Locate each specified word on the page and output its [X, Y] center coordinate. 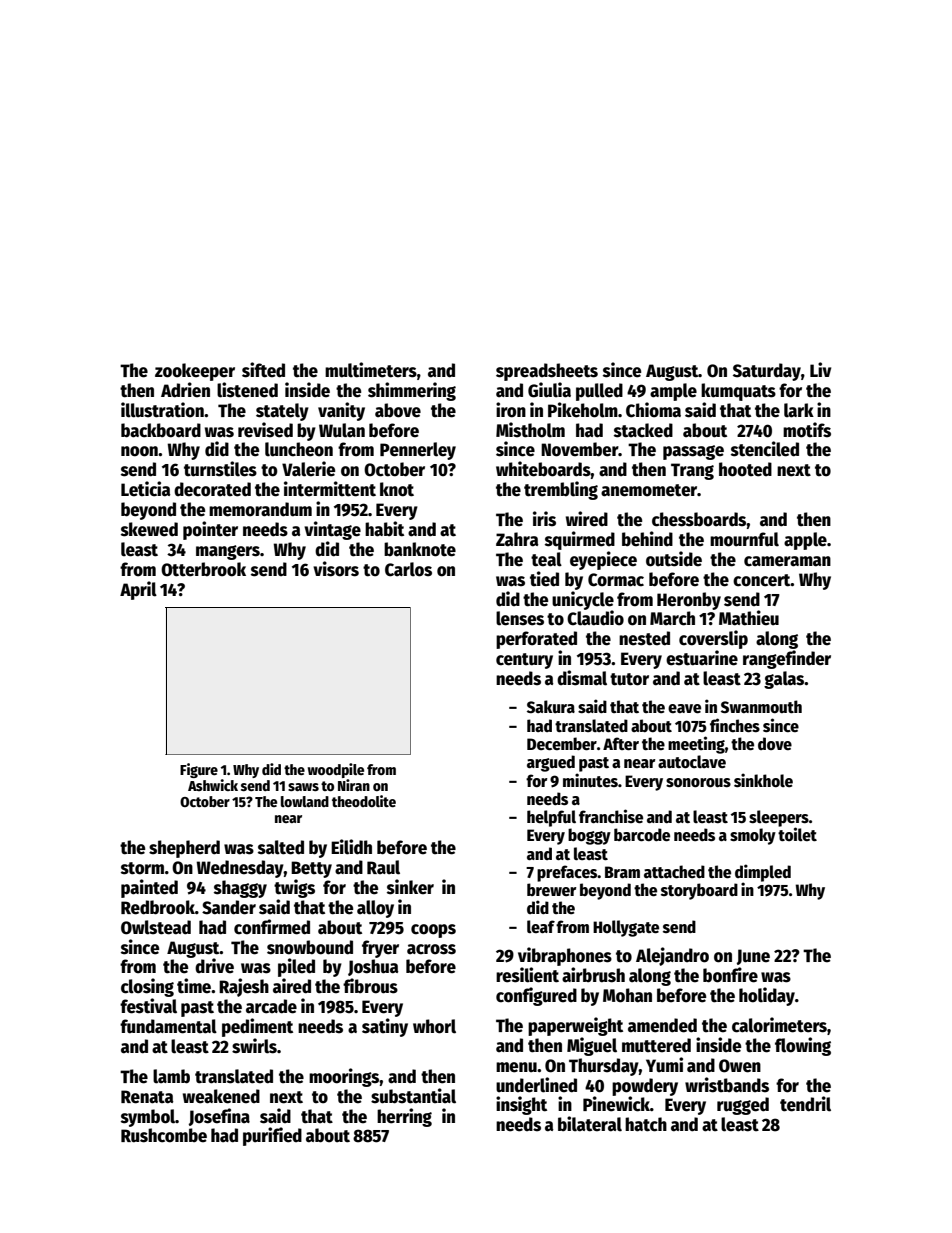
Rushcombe [164, 1135]
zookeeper [195, 372]
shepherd [184, 849]
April [138, 590]
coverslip [713, 639]
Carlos [408, 569]
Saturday [767, 372]
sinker [410, 887]
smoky [753, 836]
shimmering [412, 391]
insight [521, 1105]
